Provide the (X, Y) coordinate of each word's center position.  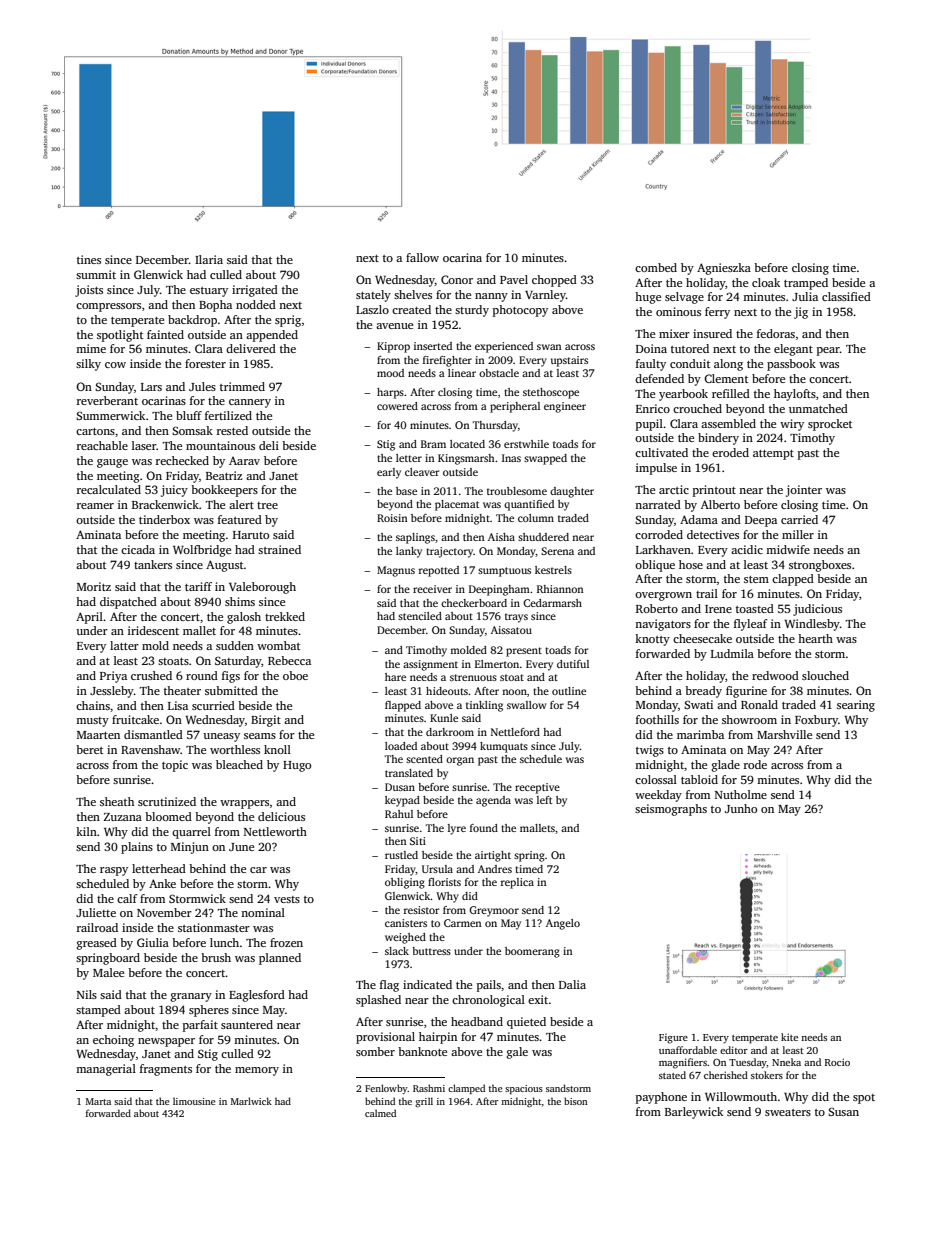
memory (257, 1071)
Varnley (545, 296)
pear (828, 351)
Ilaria (209, 259)
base (406, 491)
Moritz (94, 586)
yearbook (683, 395)
